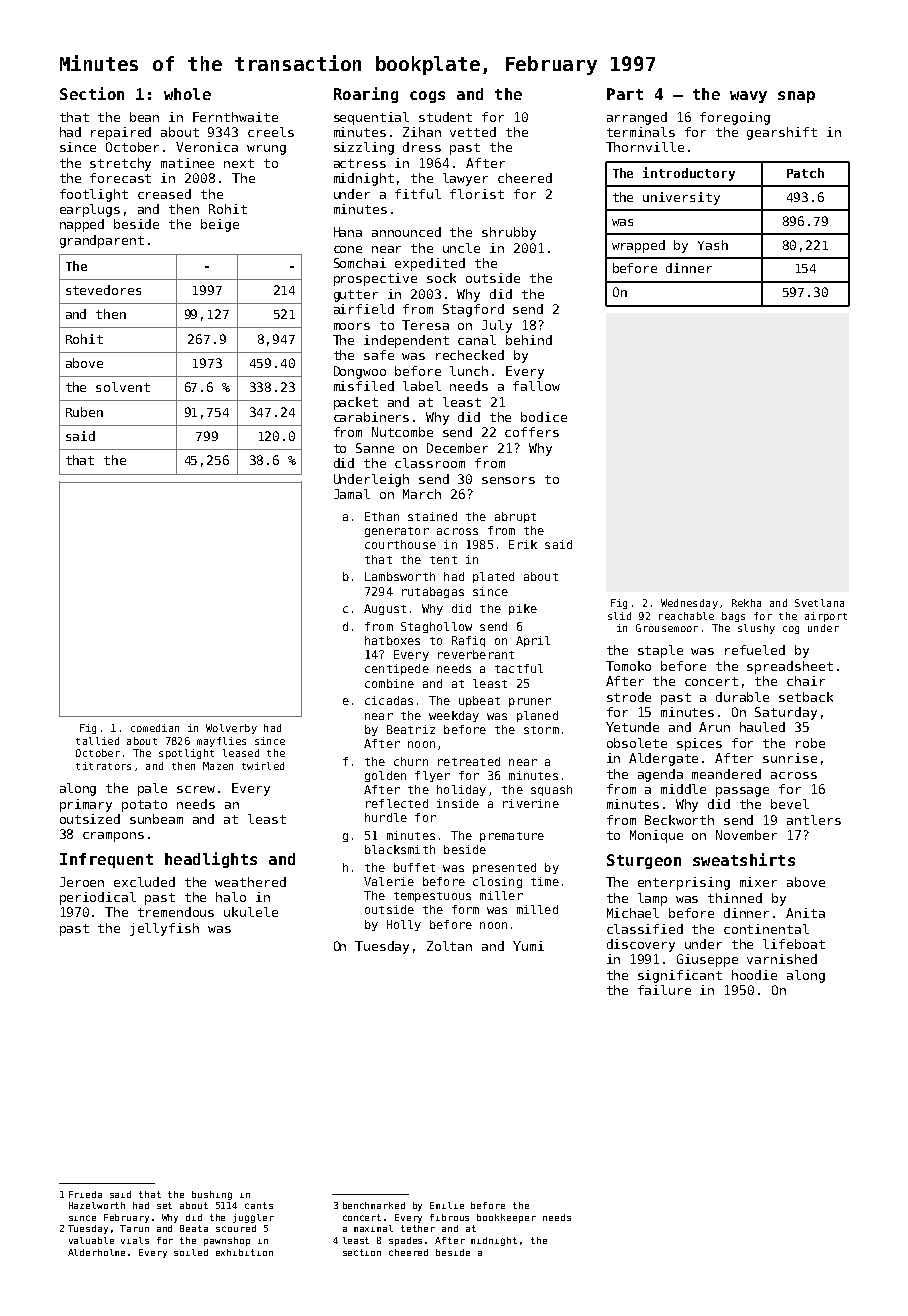 The image size is (908, 1316). I want to click on bushing, so click(212, 1195).
